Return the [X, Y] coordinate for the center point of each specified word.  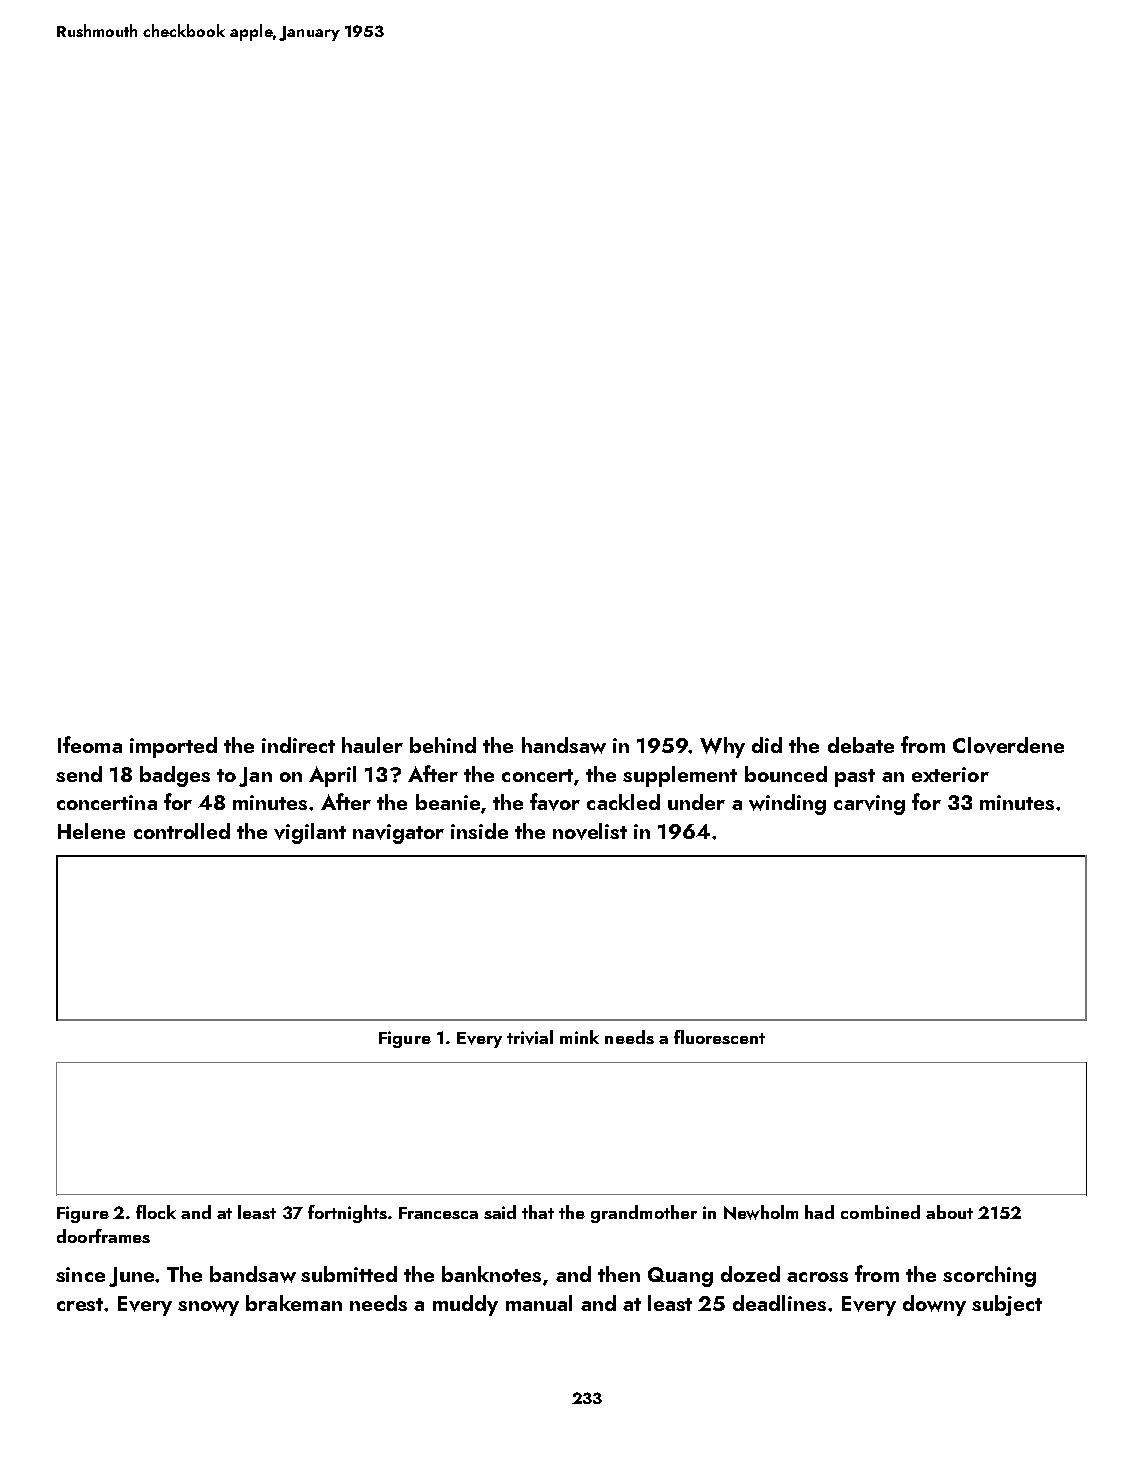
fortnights [347, 1214]
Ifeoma [90, 744]
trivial [530, 1037]
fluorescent [719, 1037]
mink [579, 1037]
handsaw [564, 745]
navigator [398, 834]
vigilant [310, 833]
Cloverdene [1008, 745]
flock [156, 1212]
